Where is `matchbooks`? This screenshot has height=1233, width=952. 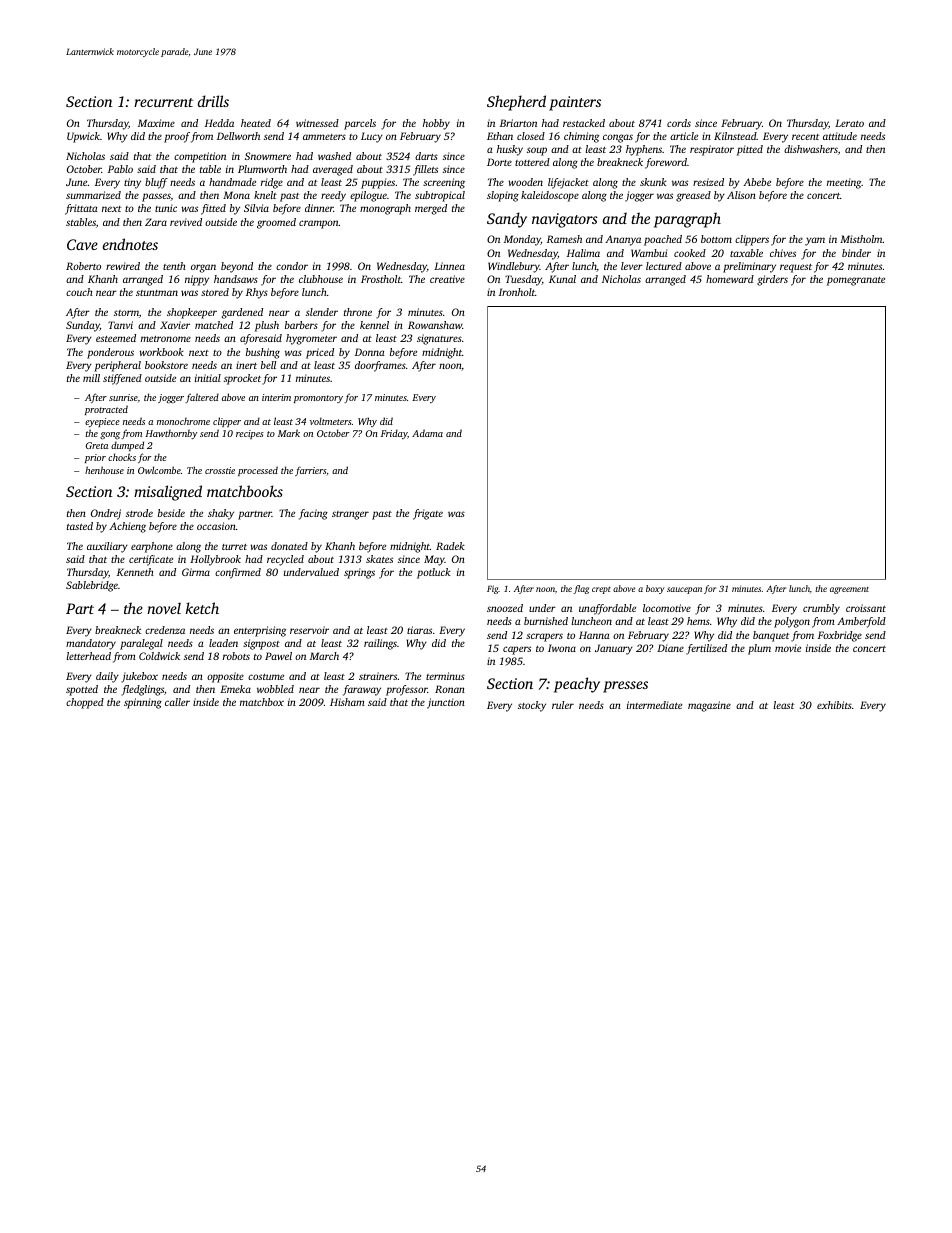 matchbooks is located at coordinates (245, 491).
